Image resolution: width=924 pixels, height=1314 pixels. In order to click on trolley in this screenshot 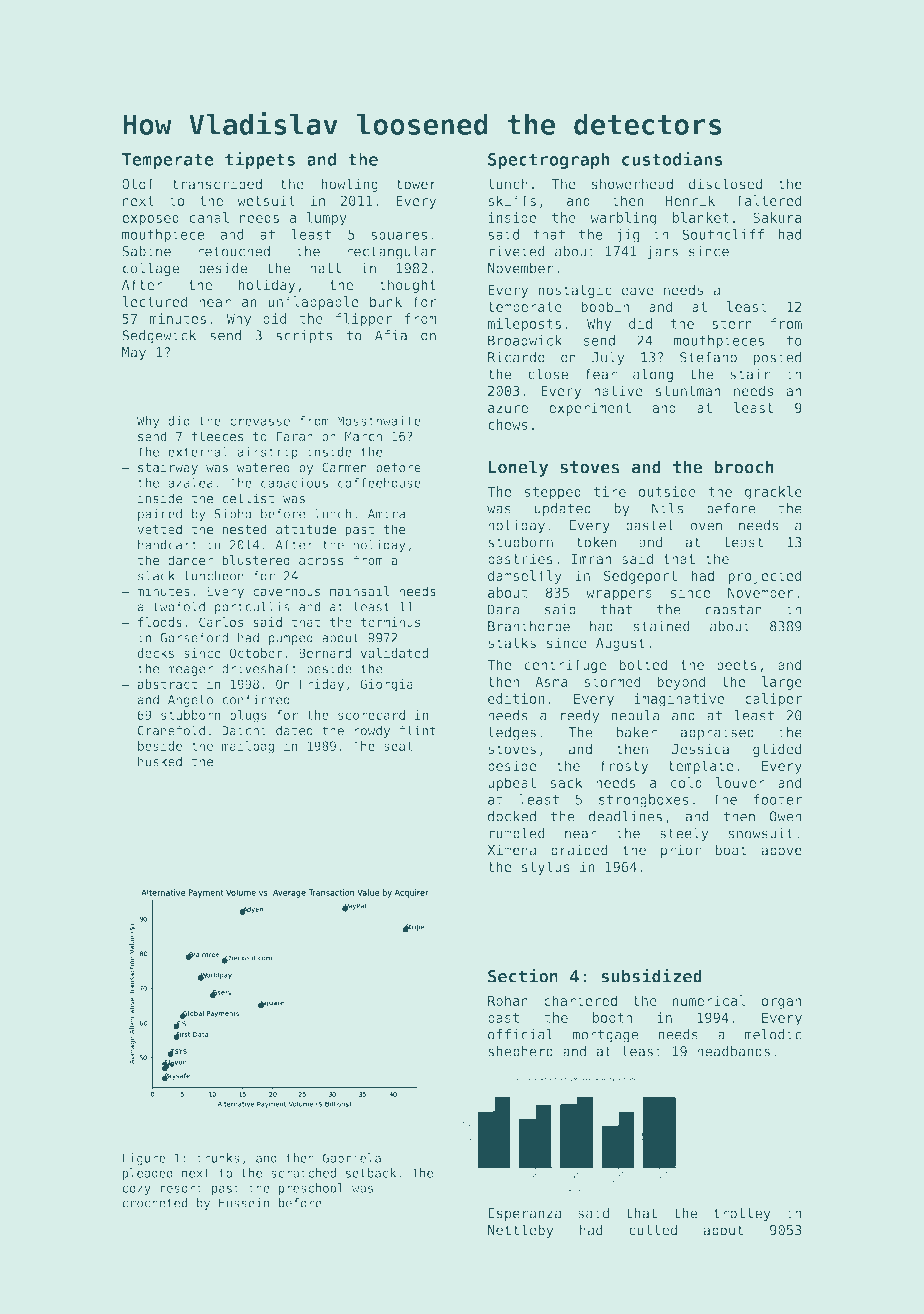, I will do `click(742, 1214)`.
